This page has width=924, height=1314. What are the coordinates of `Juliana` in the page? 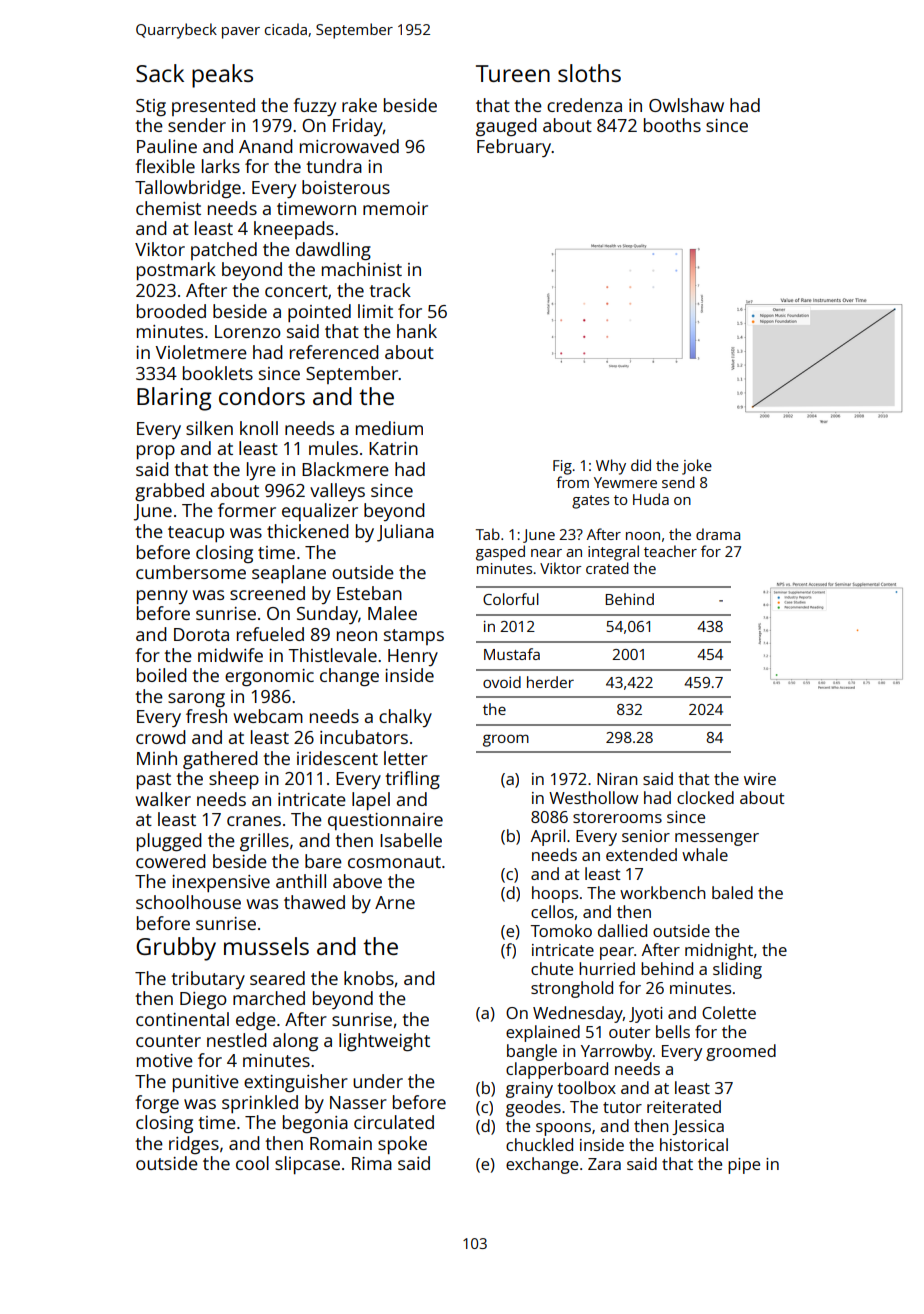 It's located at (405, 533).
